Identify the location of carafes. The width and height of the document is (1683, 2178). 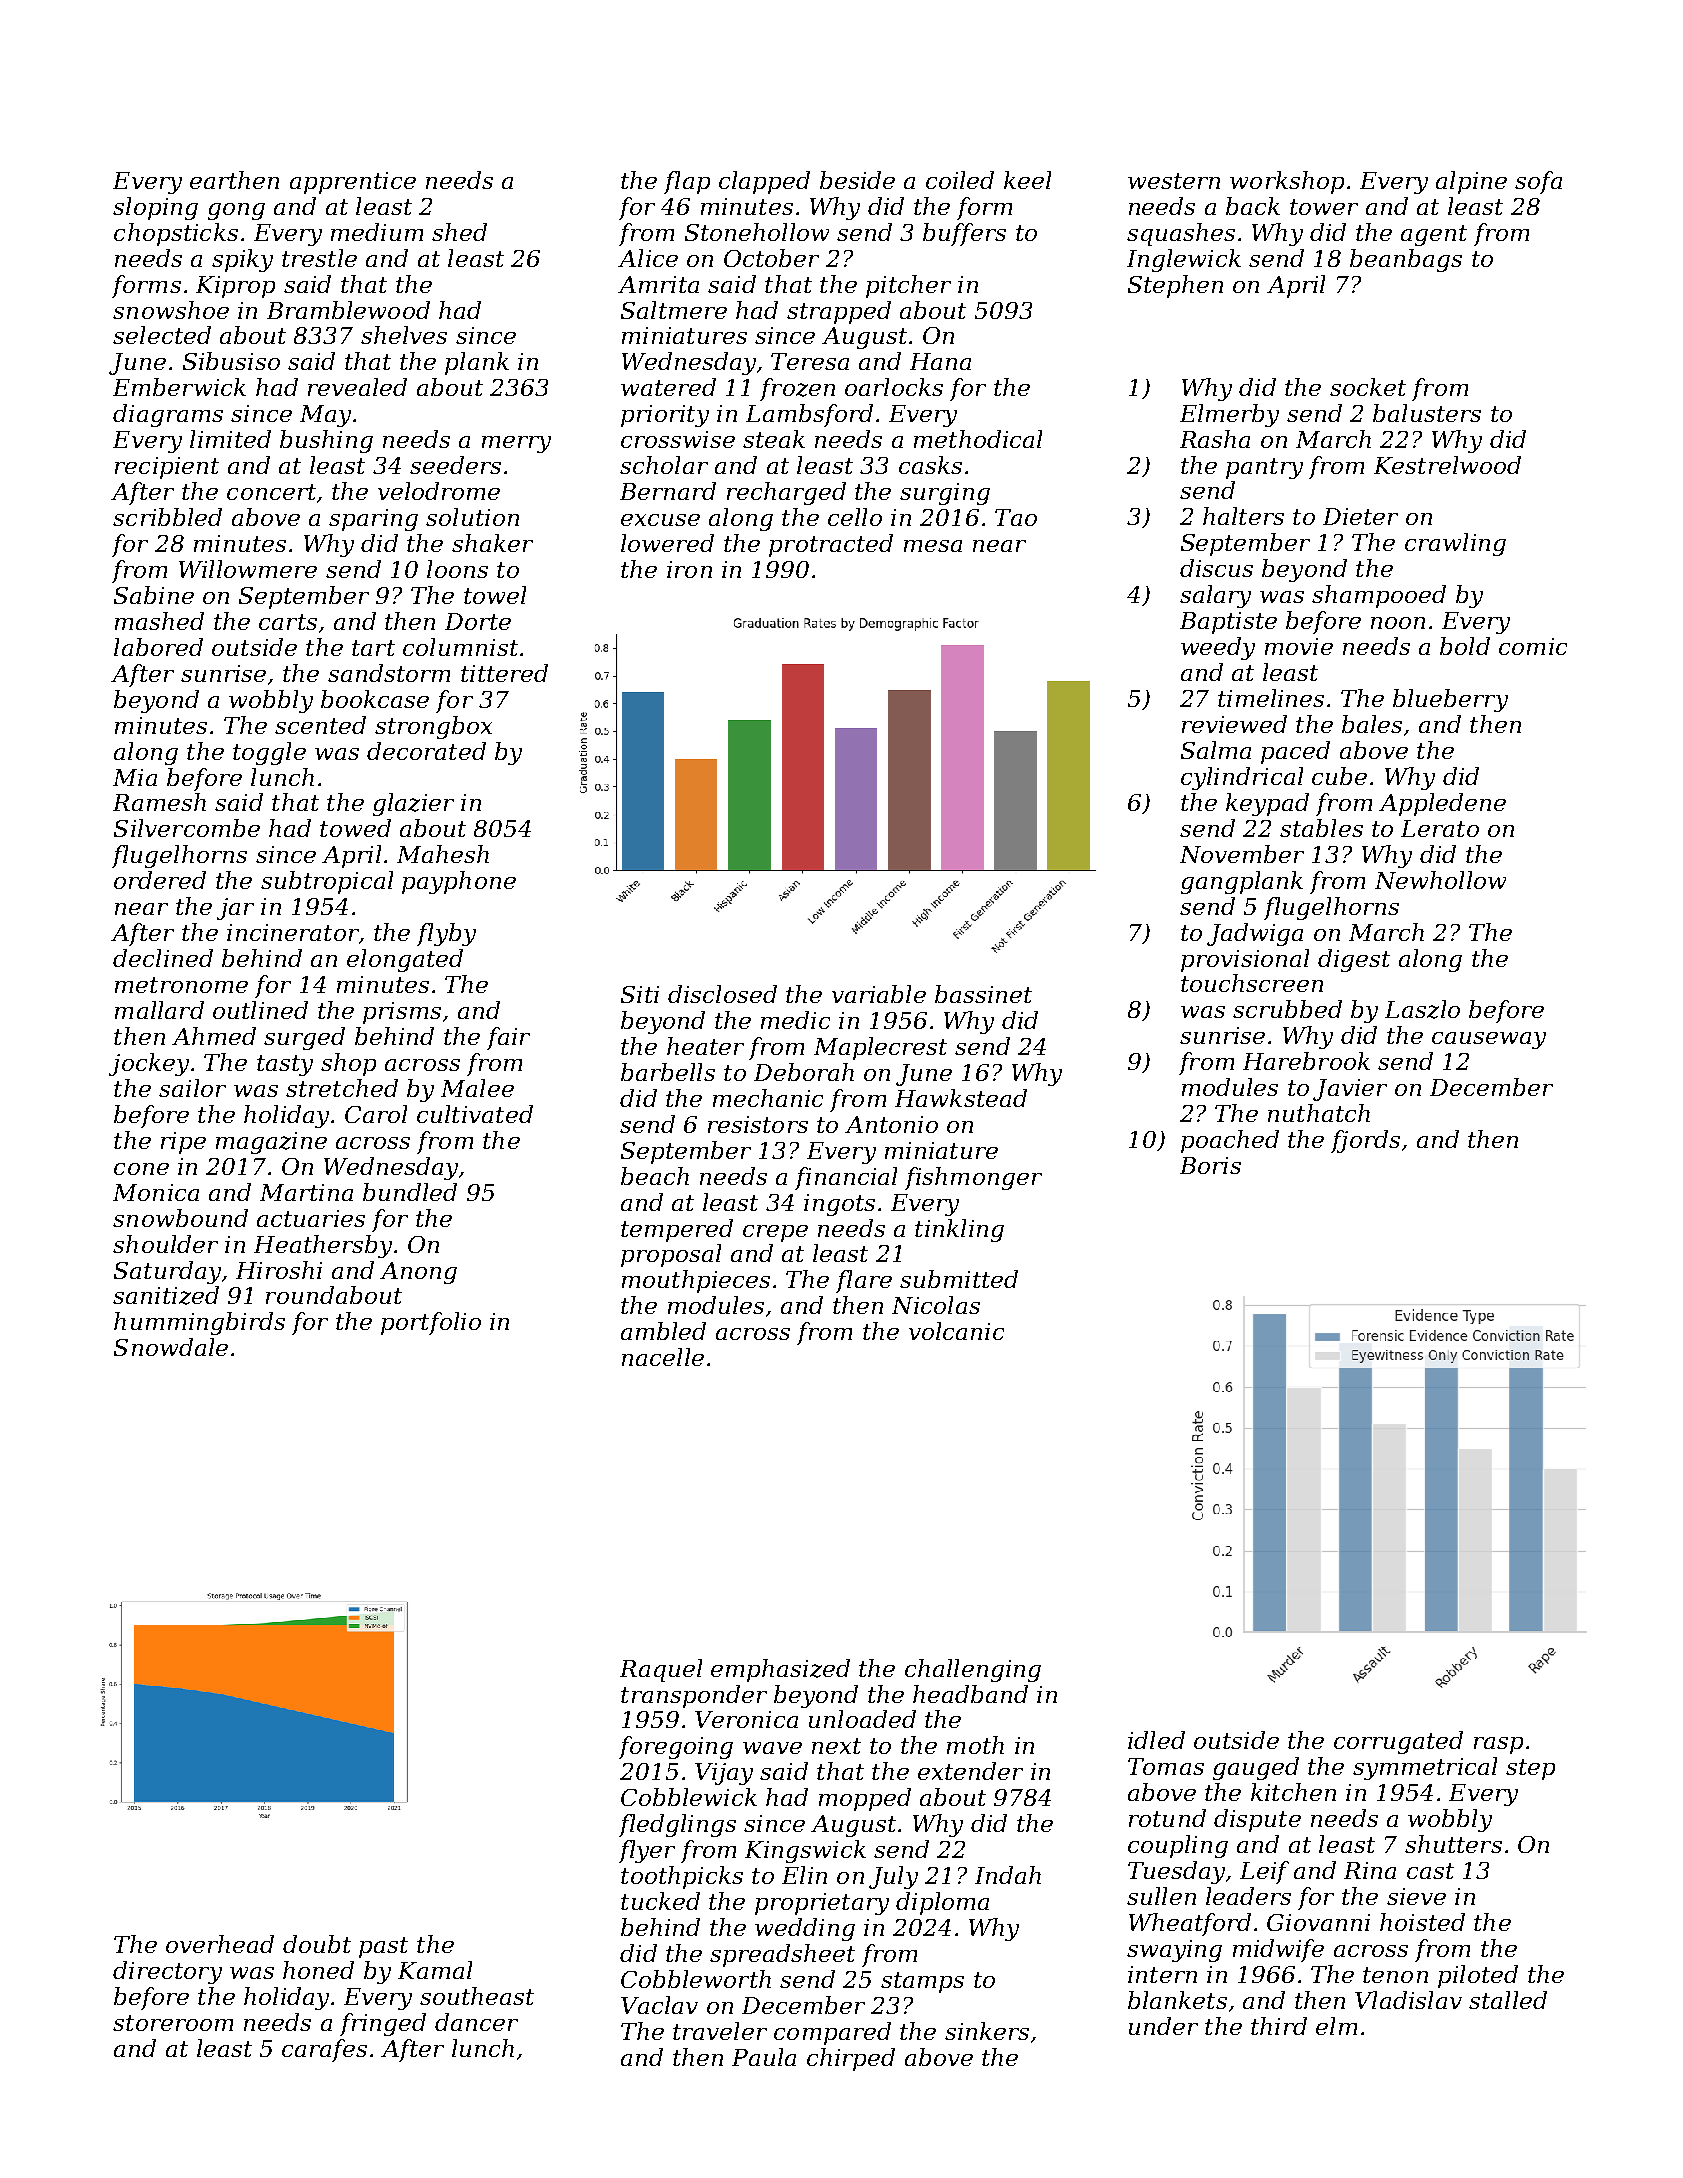
(324, 2050).
